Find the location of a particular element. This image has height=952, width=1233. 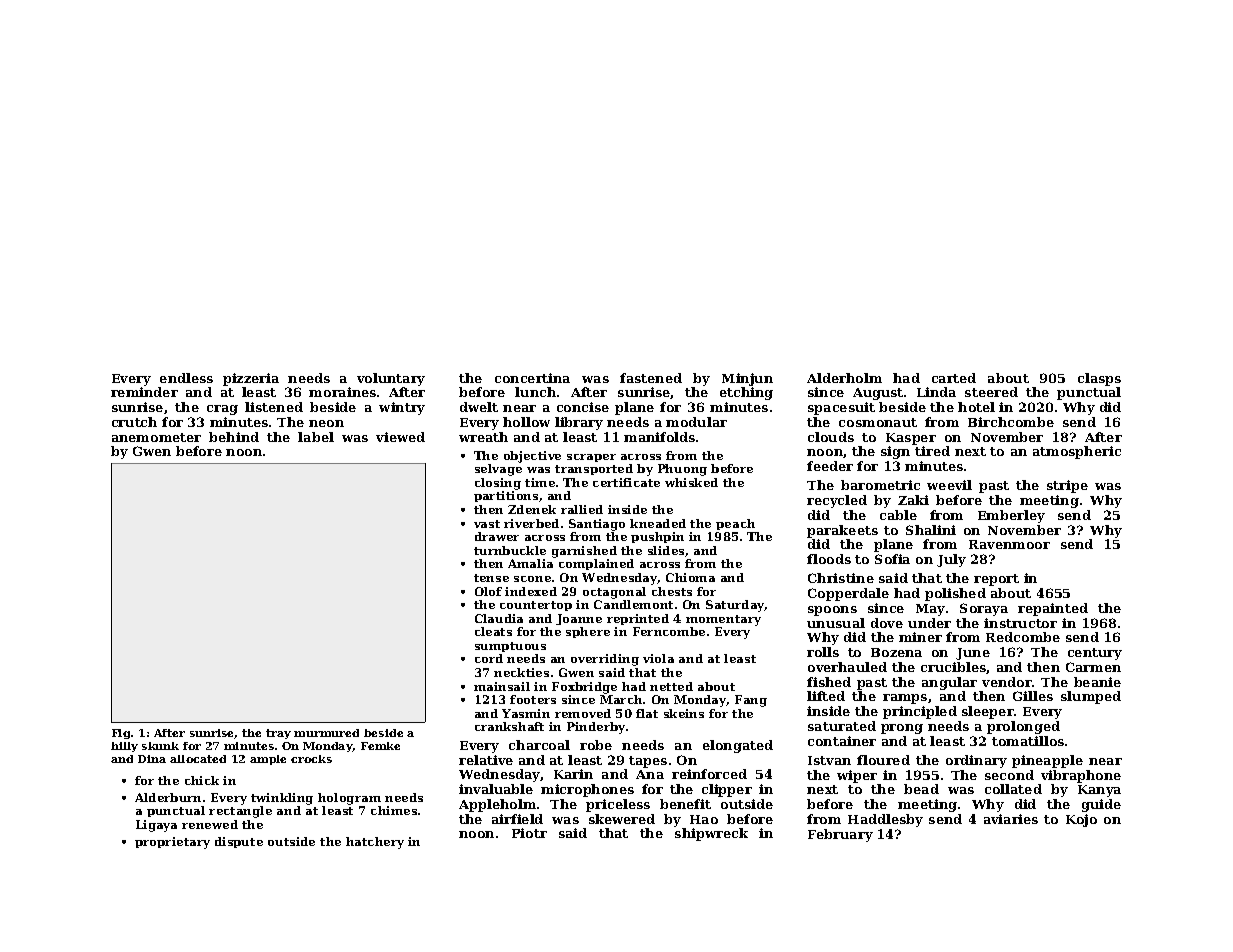

Chioma is located at coordinates (690, 577).
